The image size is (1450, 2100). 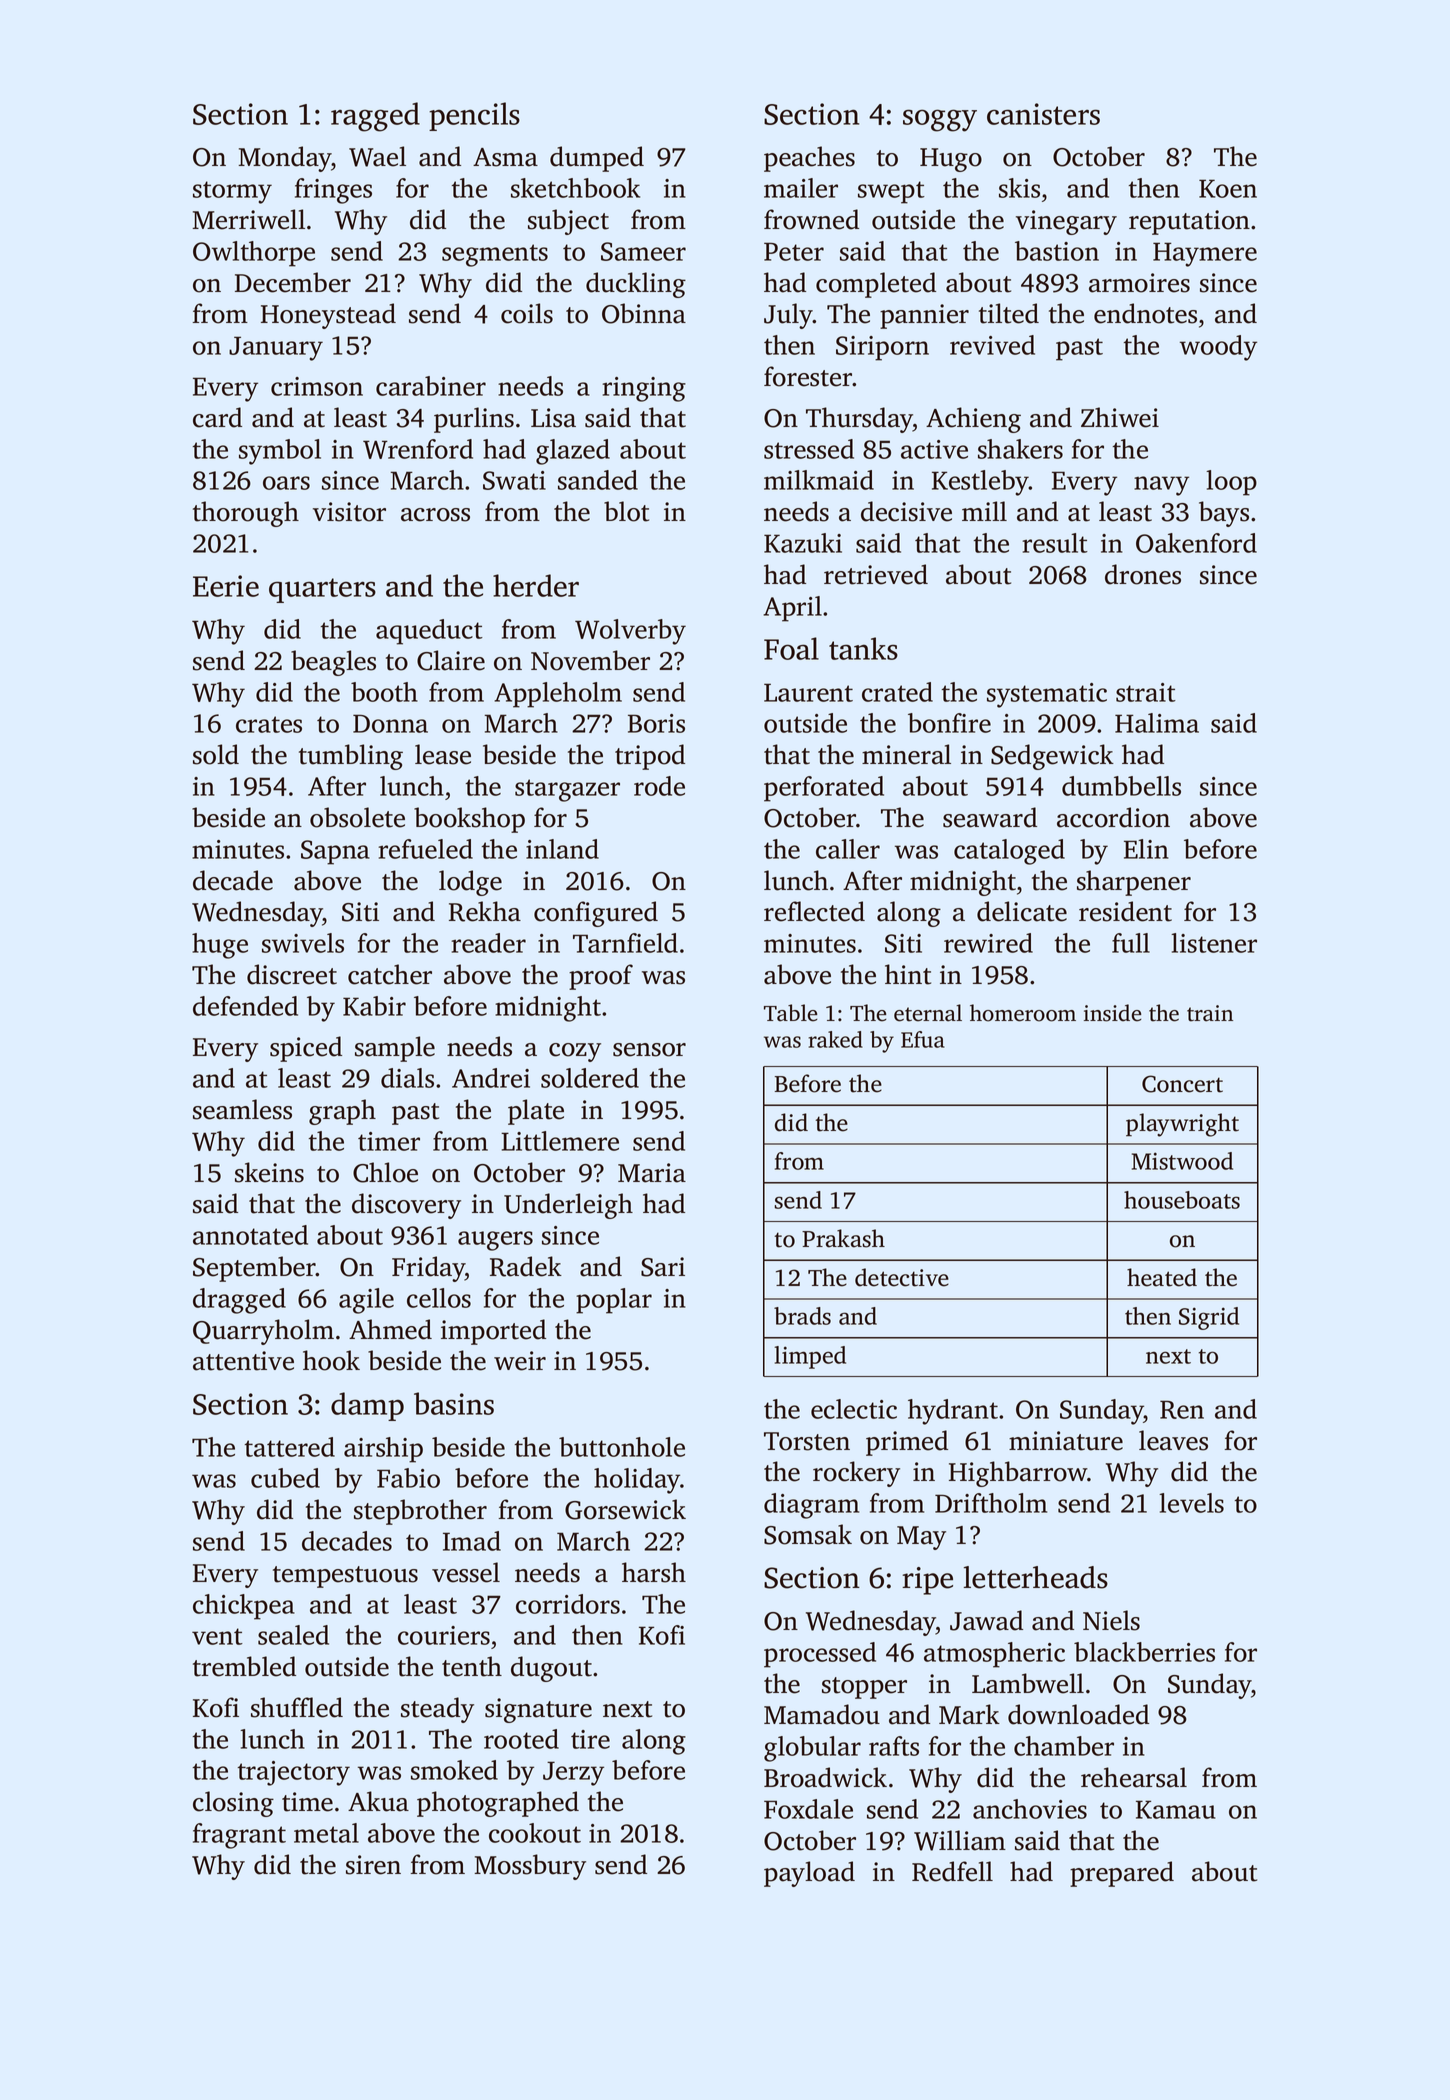 I want to click on payload, so click(x=809, y=1874).
